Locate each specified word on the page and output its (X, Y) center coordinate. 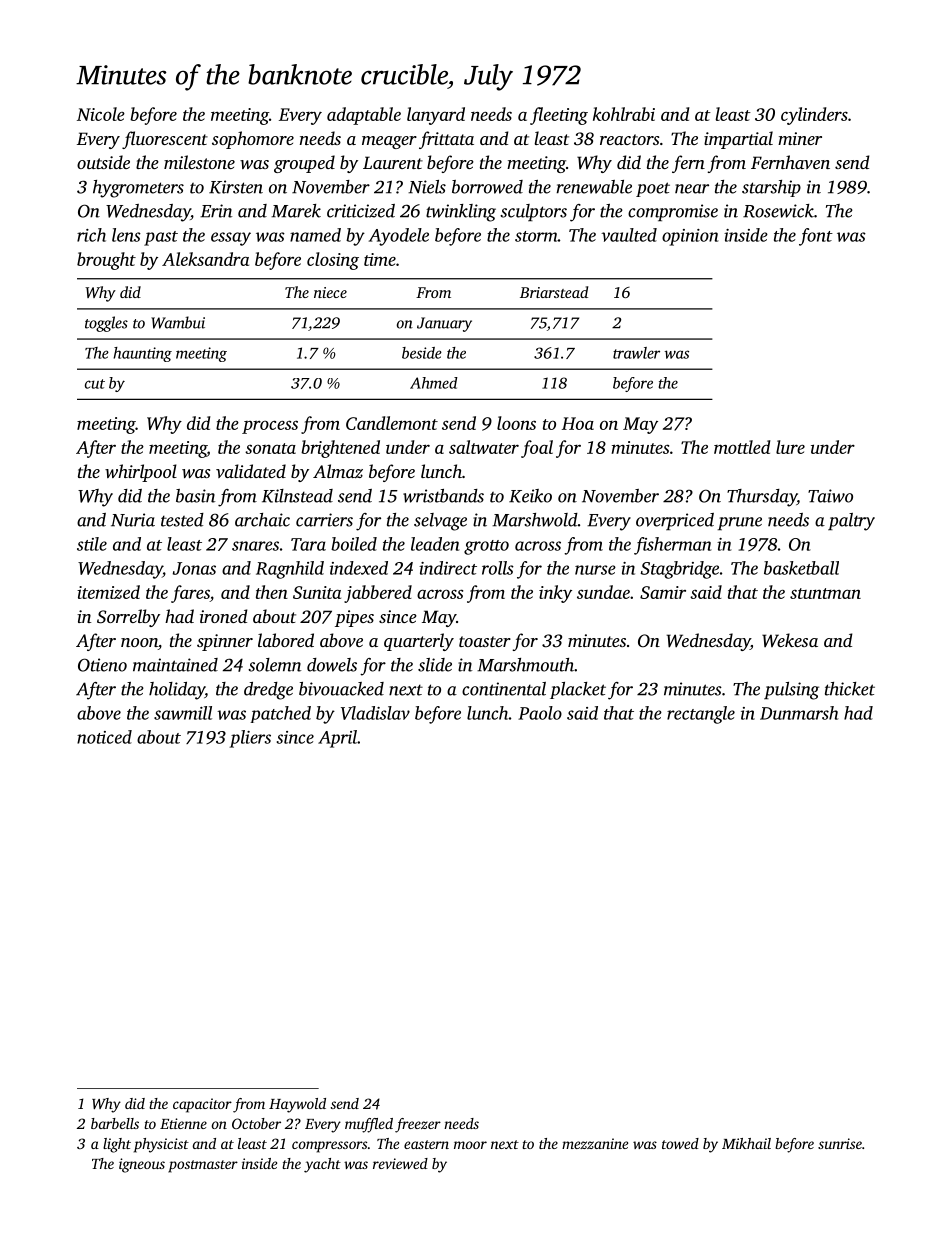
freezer (418, 1125)
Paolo (540, 713)
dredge (268, 691)
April (337, 739)
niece (330, 292)
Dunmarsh (799, 713)
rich (91, 235)
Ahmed (434, 383)
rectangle (701, 715)
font (816, 237)
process (270, 427)
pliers (250, 739)
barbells (115, 1123)
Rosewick (778, 211)
